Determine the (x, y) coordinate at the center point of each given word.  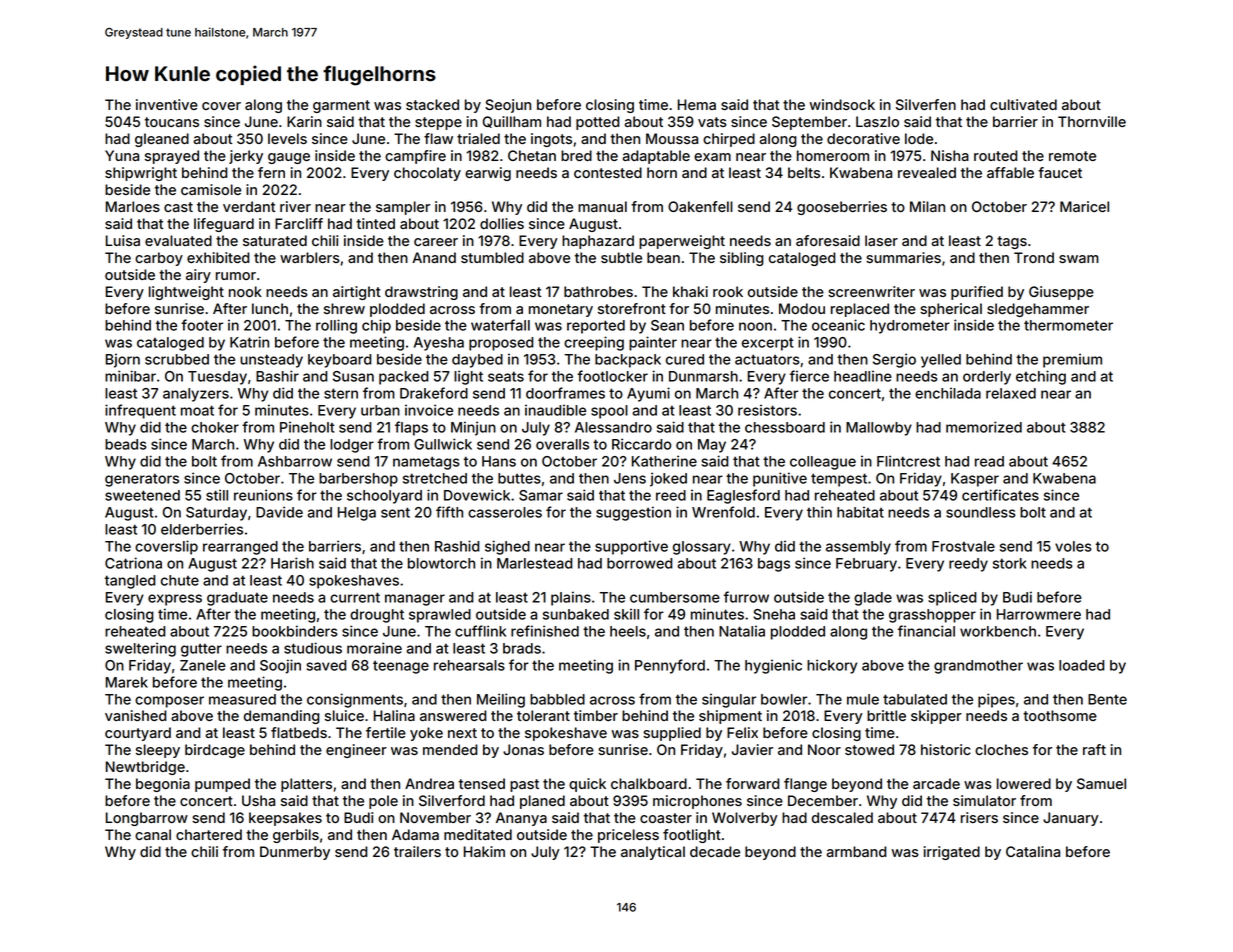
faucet (1060, 172)
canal (153, 834)
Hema (697, 104)
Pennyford (670, 666)
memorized (984, 427)
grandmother (978, 667)
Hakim (484, 851)
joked (668, 479)
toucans (172, 122)
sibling (742, 259)
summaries (903, 257)
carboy (159, 259)
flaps (411, 428)
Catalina (1033, 851)
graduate (237, 599)
